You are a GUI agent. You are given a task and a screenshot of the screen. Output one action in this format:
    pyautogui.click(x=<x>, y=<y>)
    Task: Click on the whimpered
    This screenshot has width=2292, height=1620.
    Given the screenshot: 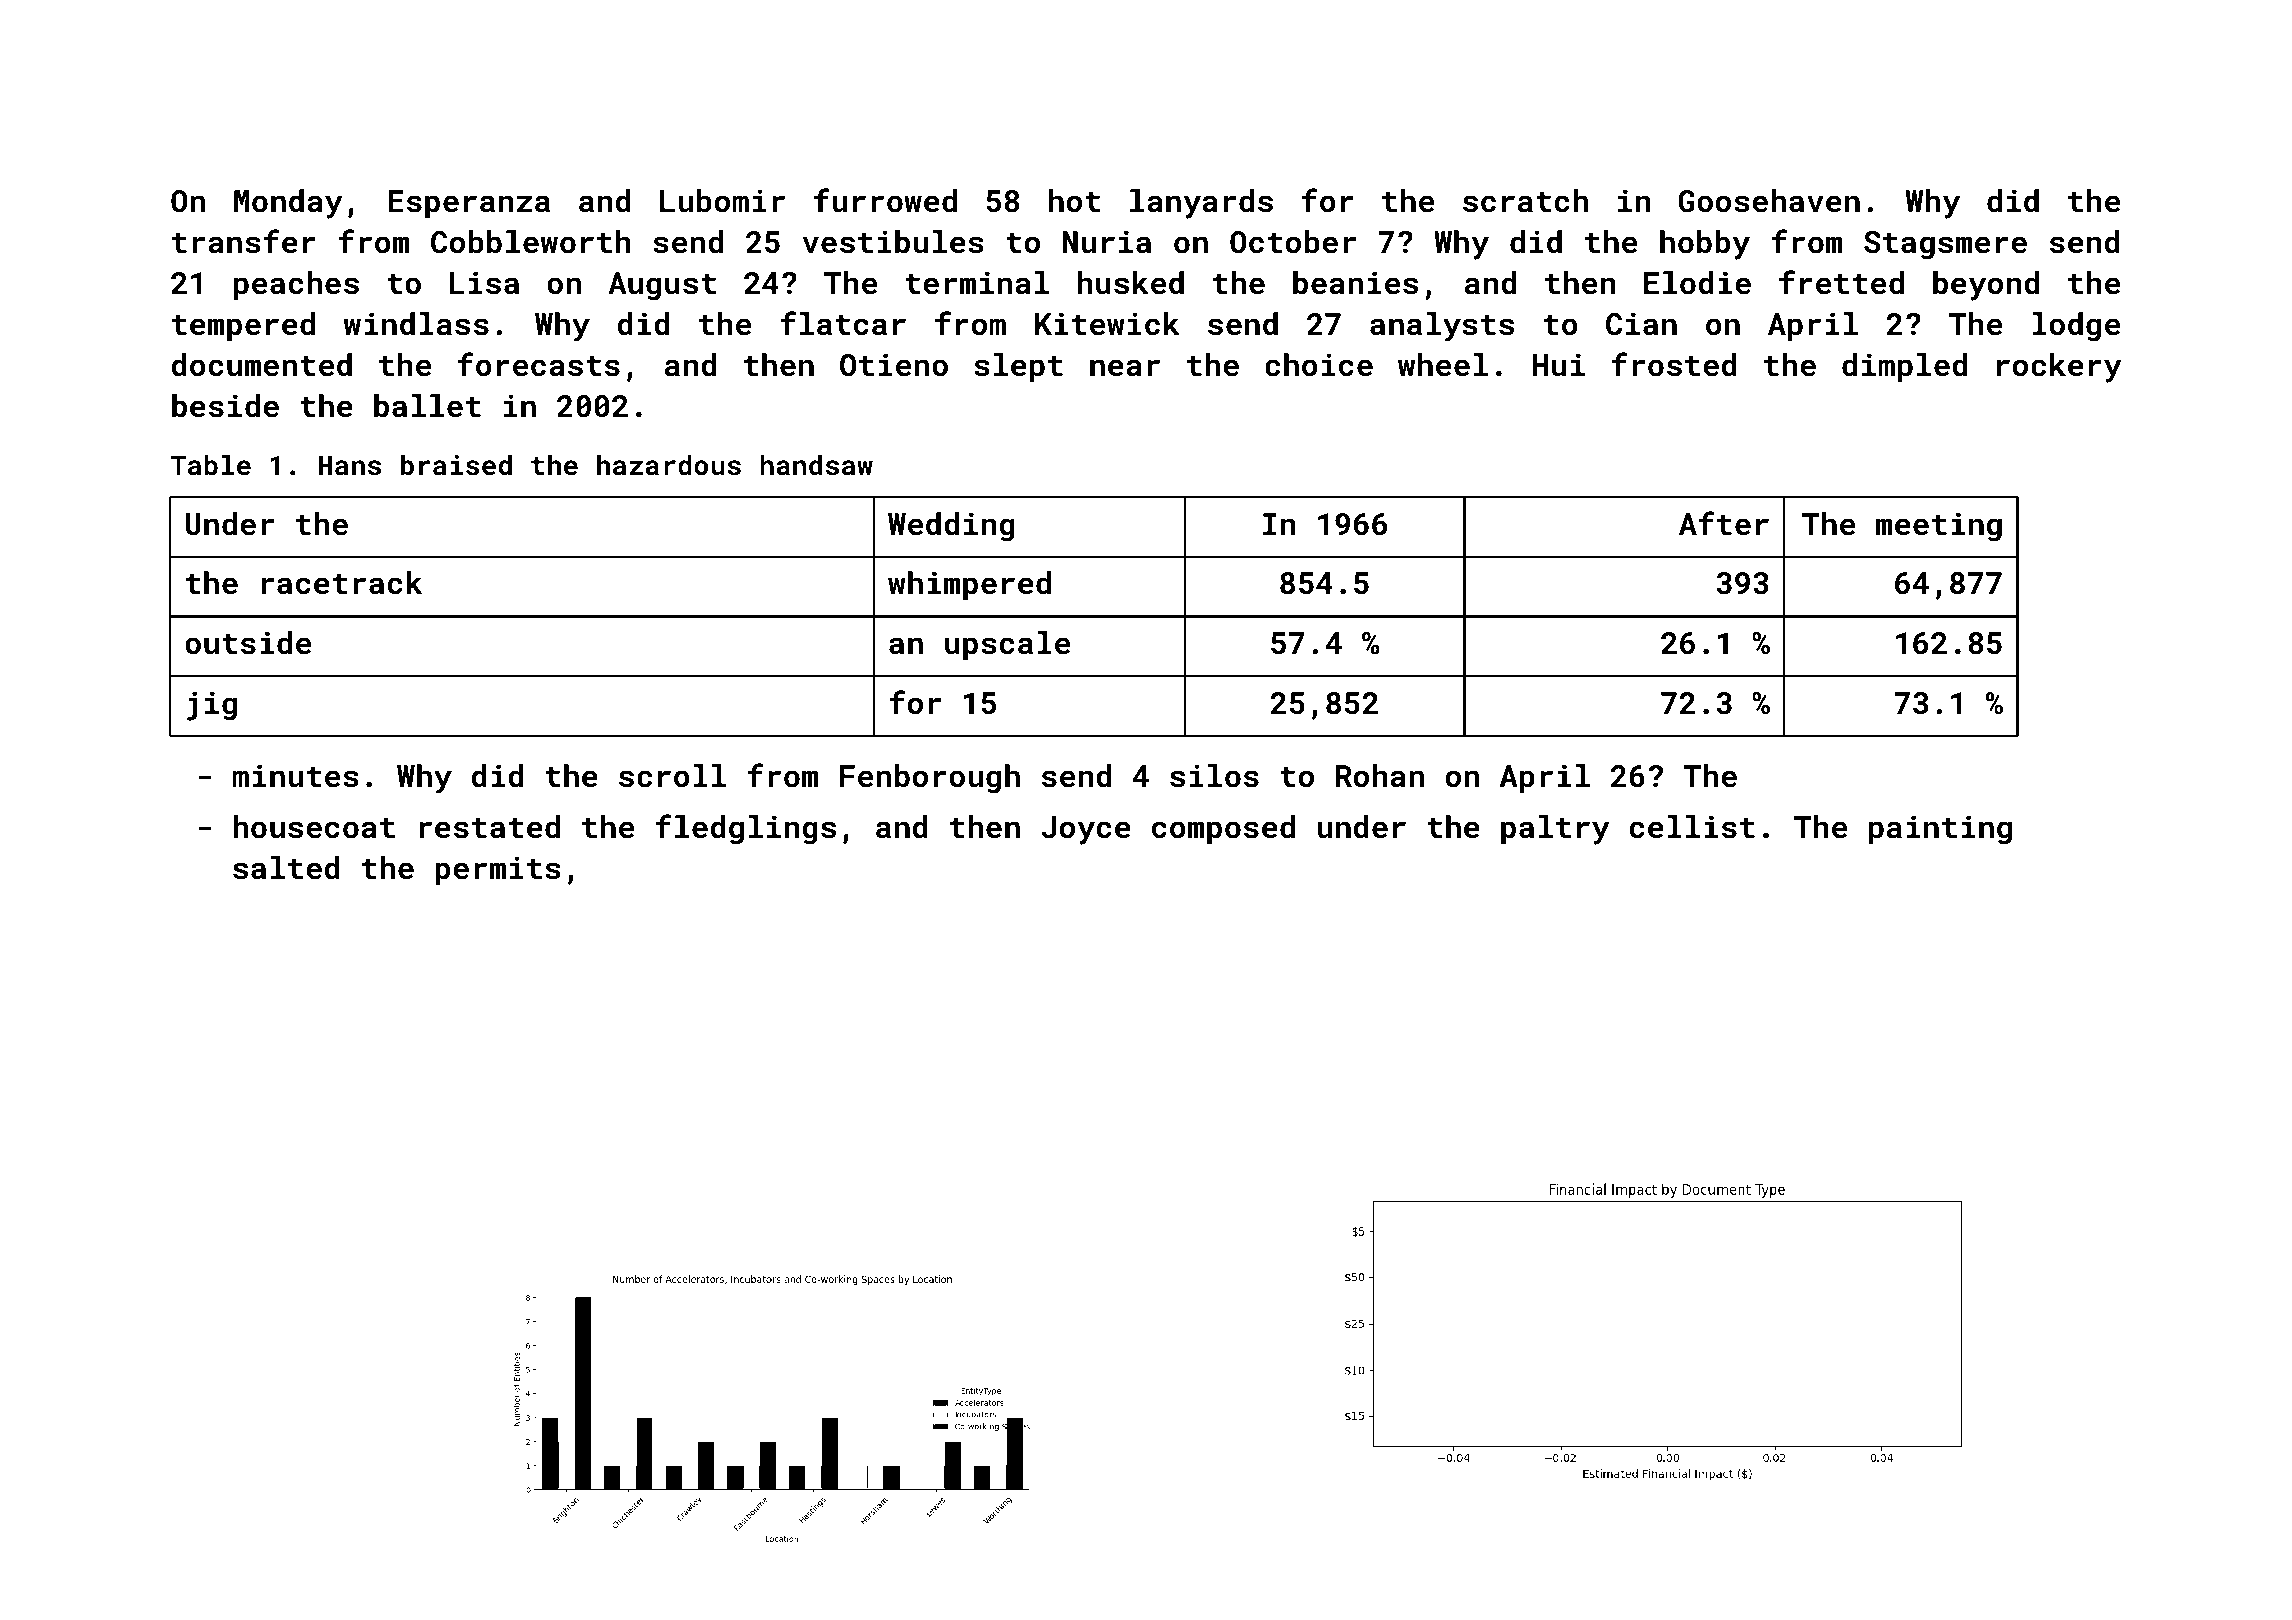 What is the action you would take?
    pyautogui.click(x=969, y=585)
